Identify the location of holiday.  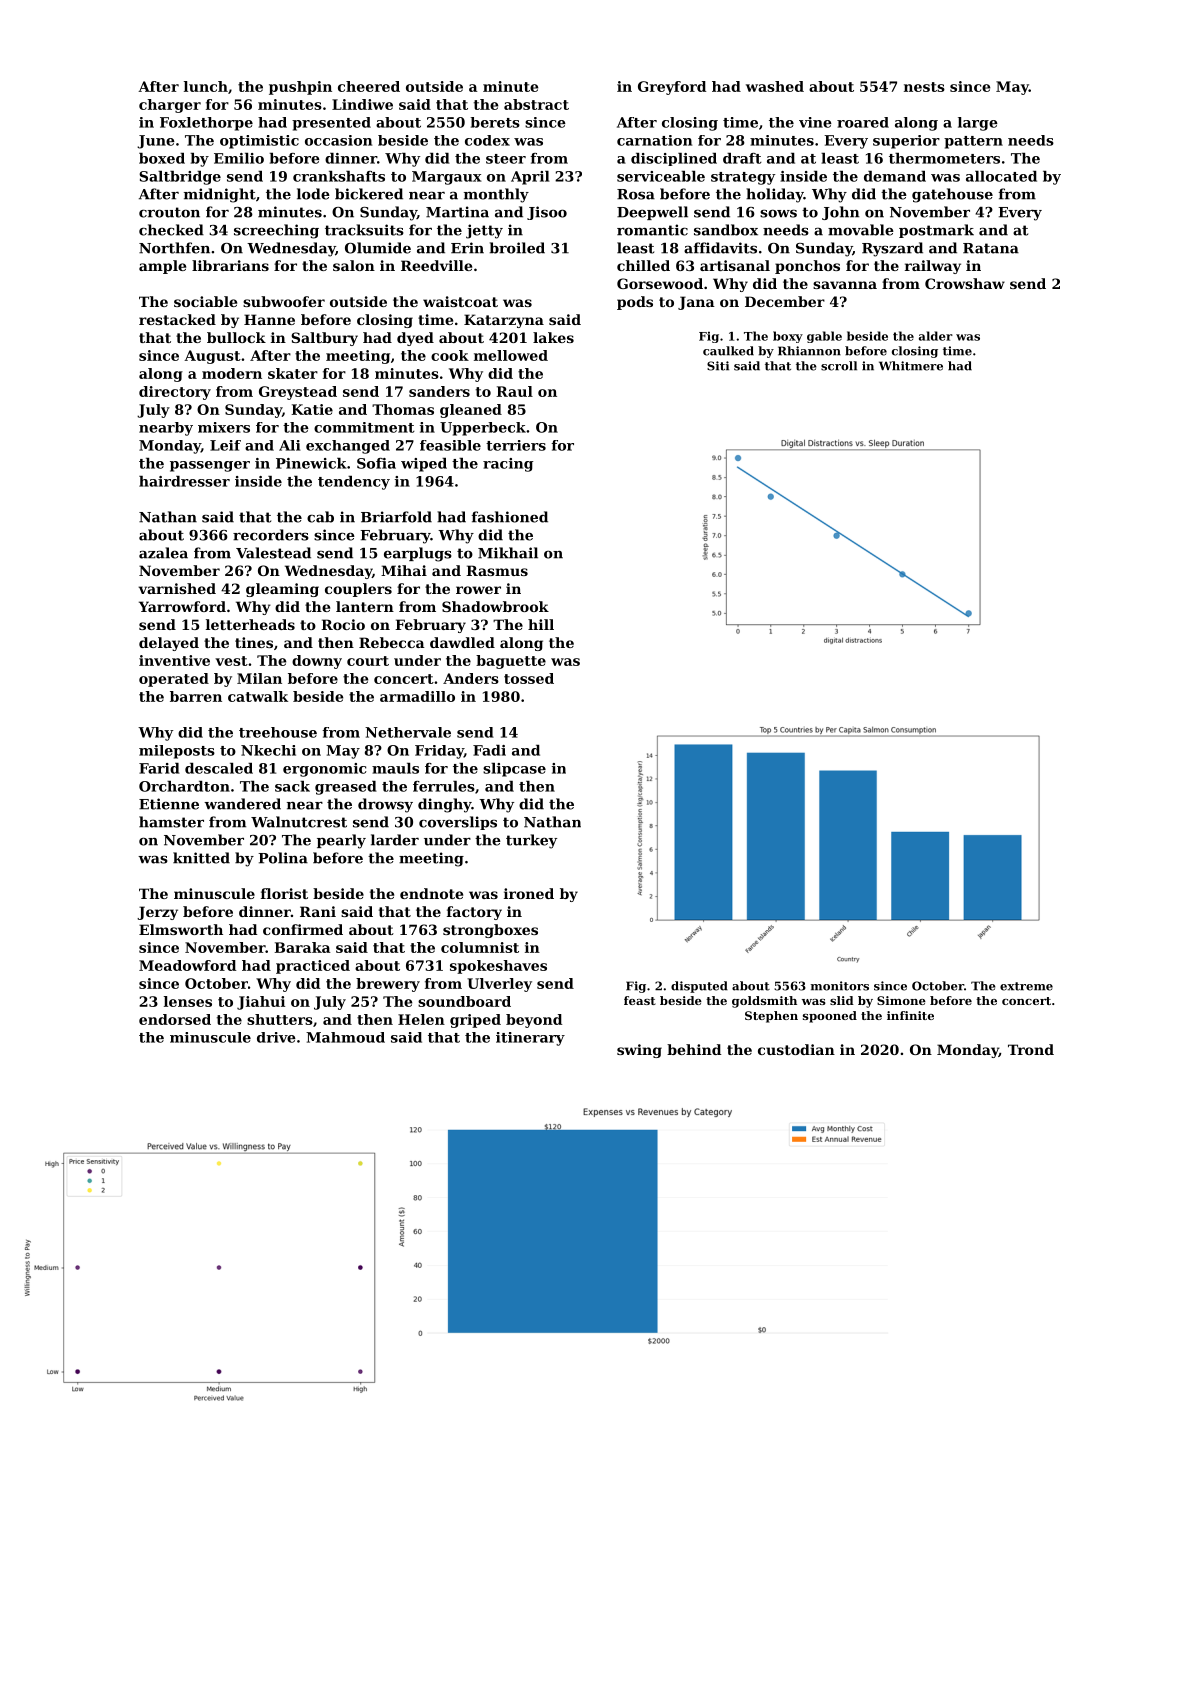
(775, 195).
